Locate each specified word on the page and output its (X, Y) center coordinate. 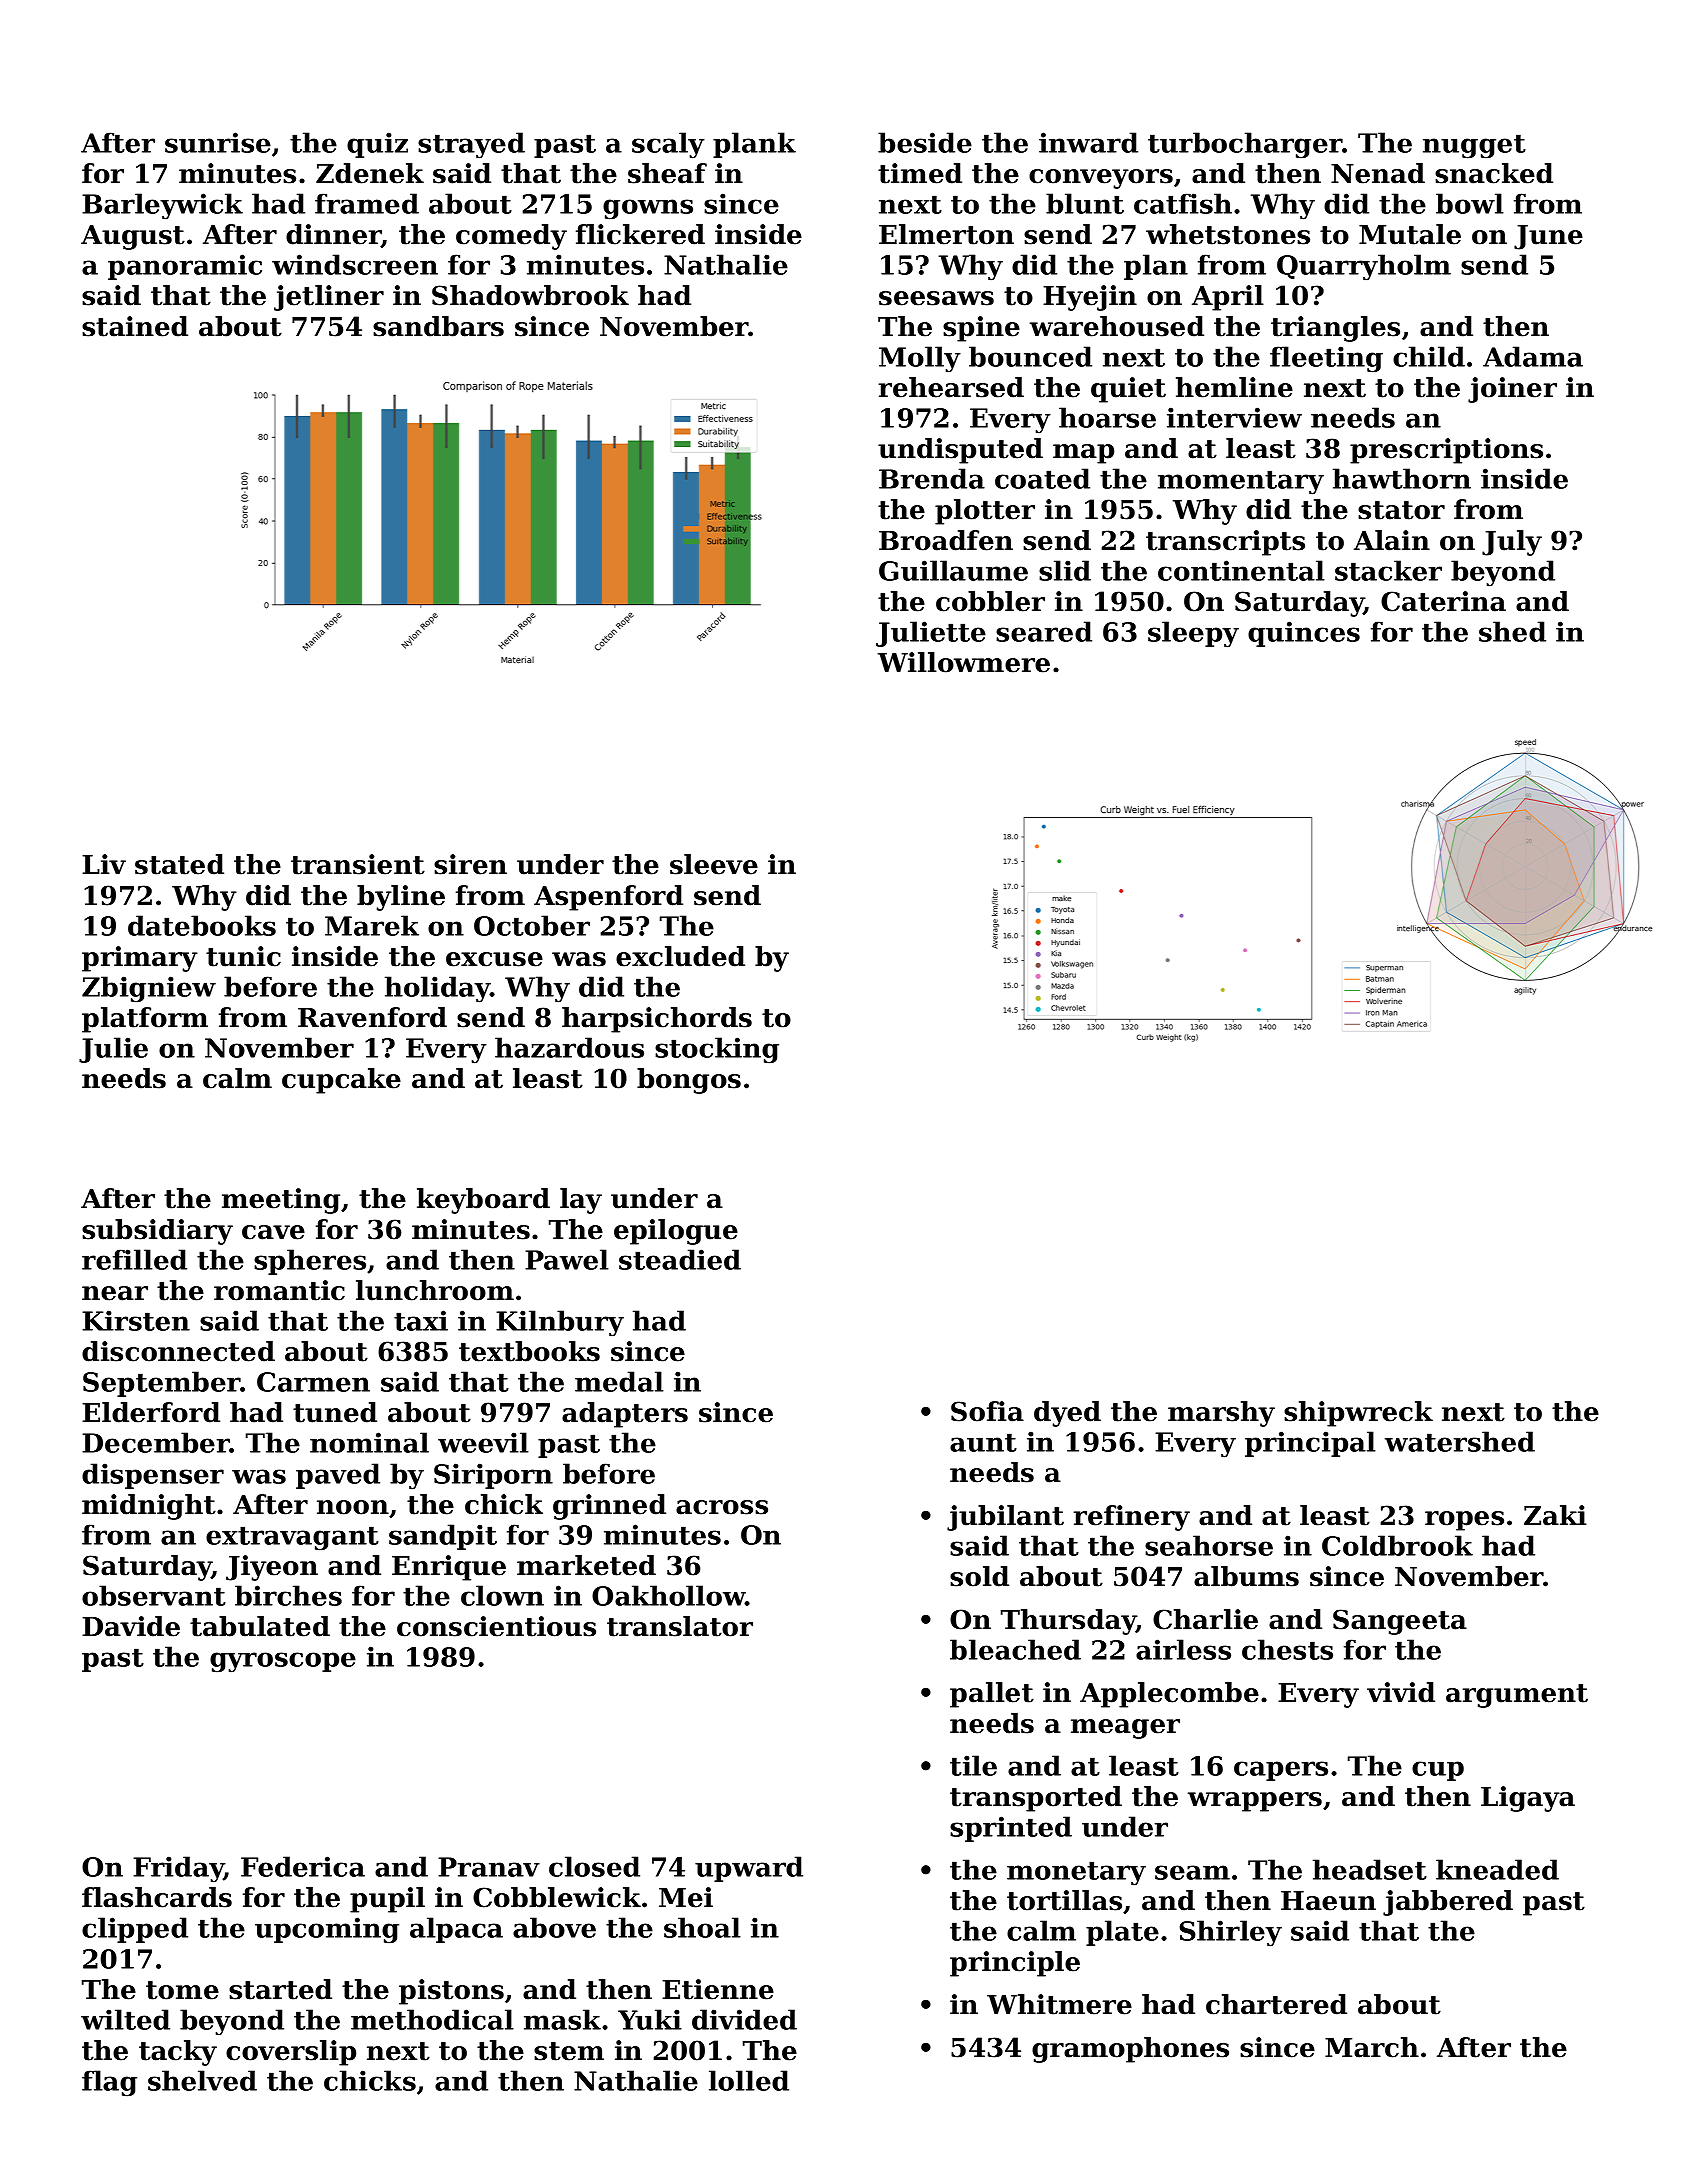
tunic (243, 956)
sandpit (443, 1537)
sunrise (218, 142)
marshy (1221, 1414)
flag (109, 2083)
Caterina (1443, 601)
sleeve (714, 864)
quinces (1304, 634)
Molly (920, 359)
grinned (609, 1507)
